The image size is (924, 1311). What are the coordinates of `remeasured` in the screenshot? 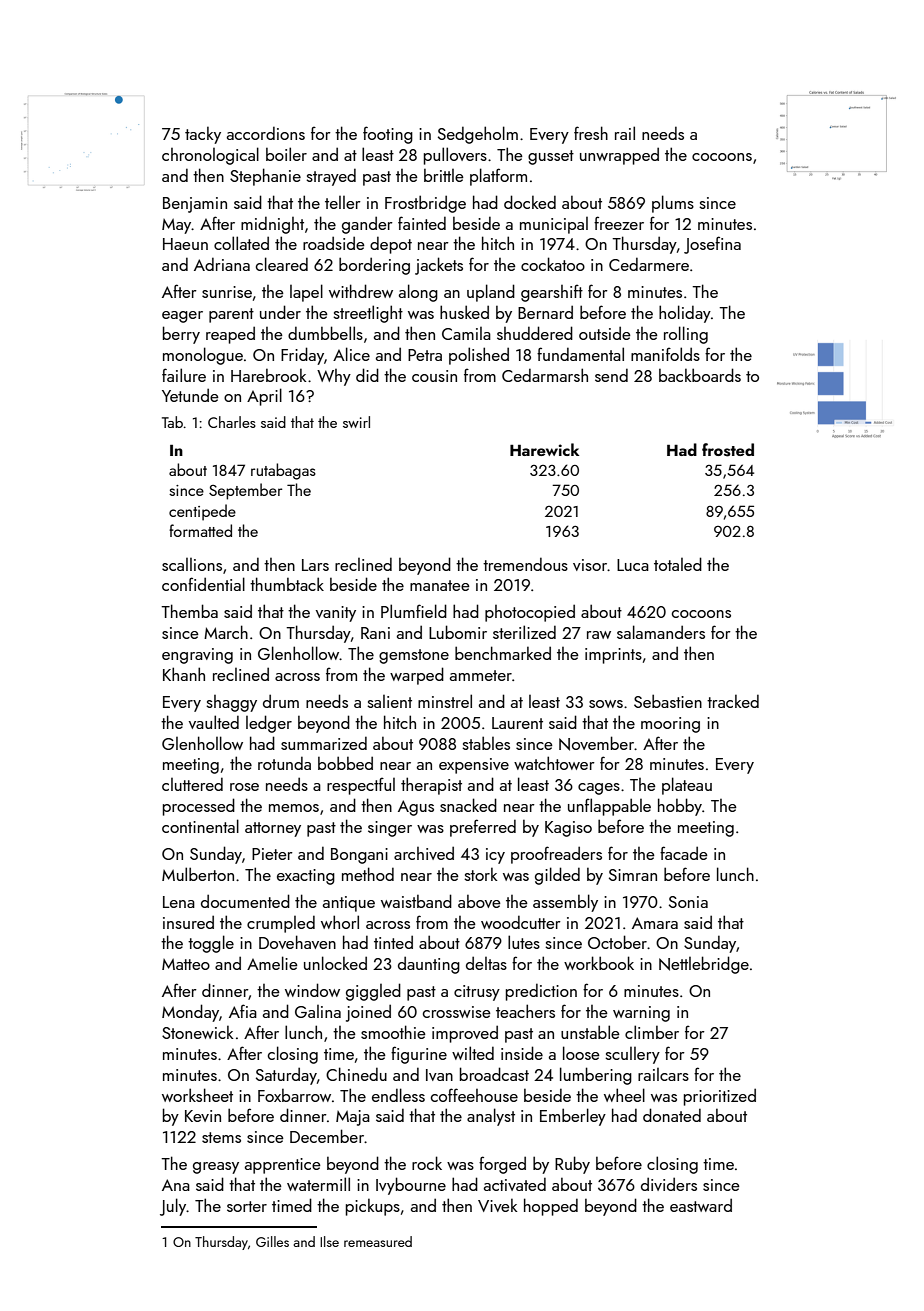 It's located at (378, 1241).
